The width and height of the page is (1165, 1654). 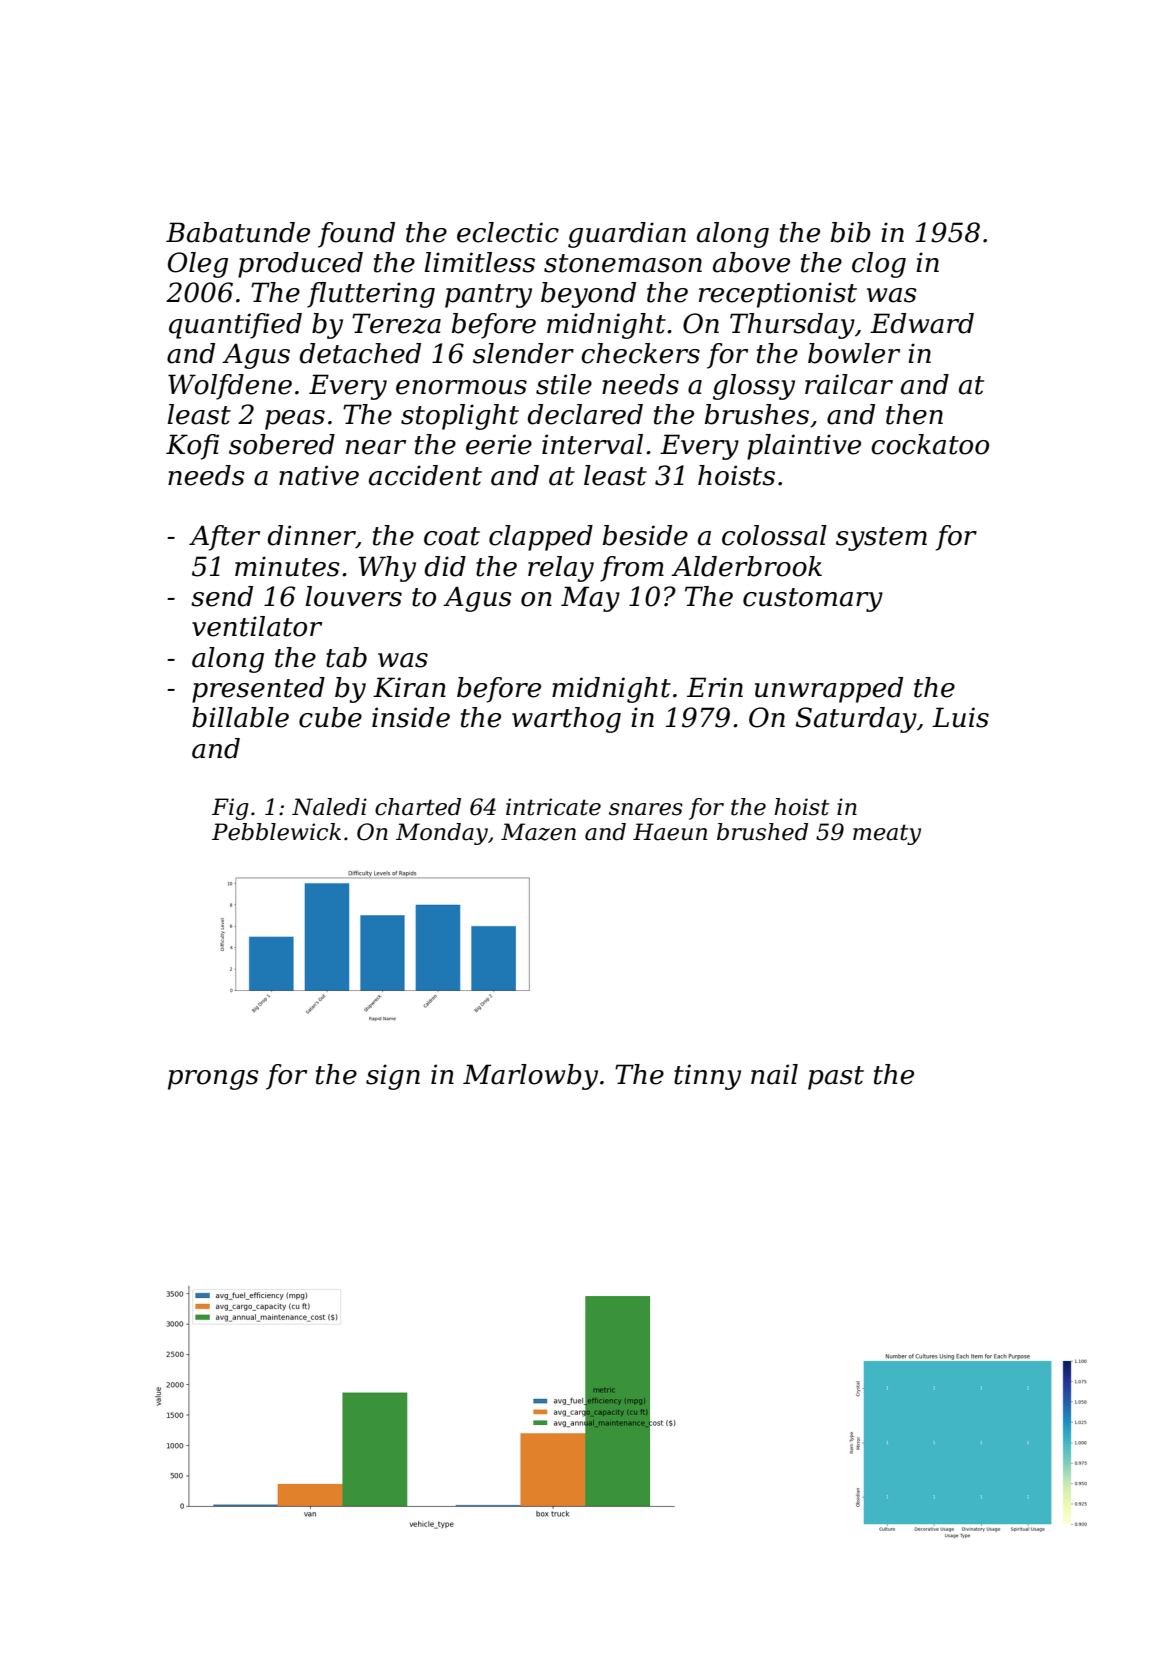 What do you see at coordinates (393, 1077) in the page?
I see `sign` at bounding box center [393, 1077].
